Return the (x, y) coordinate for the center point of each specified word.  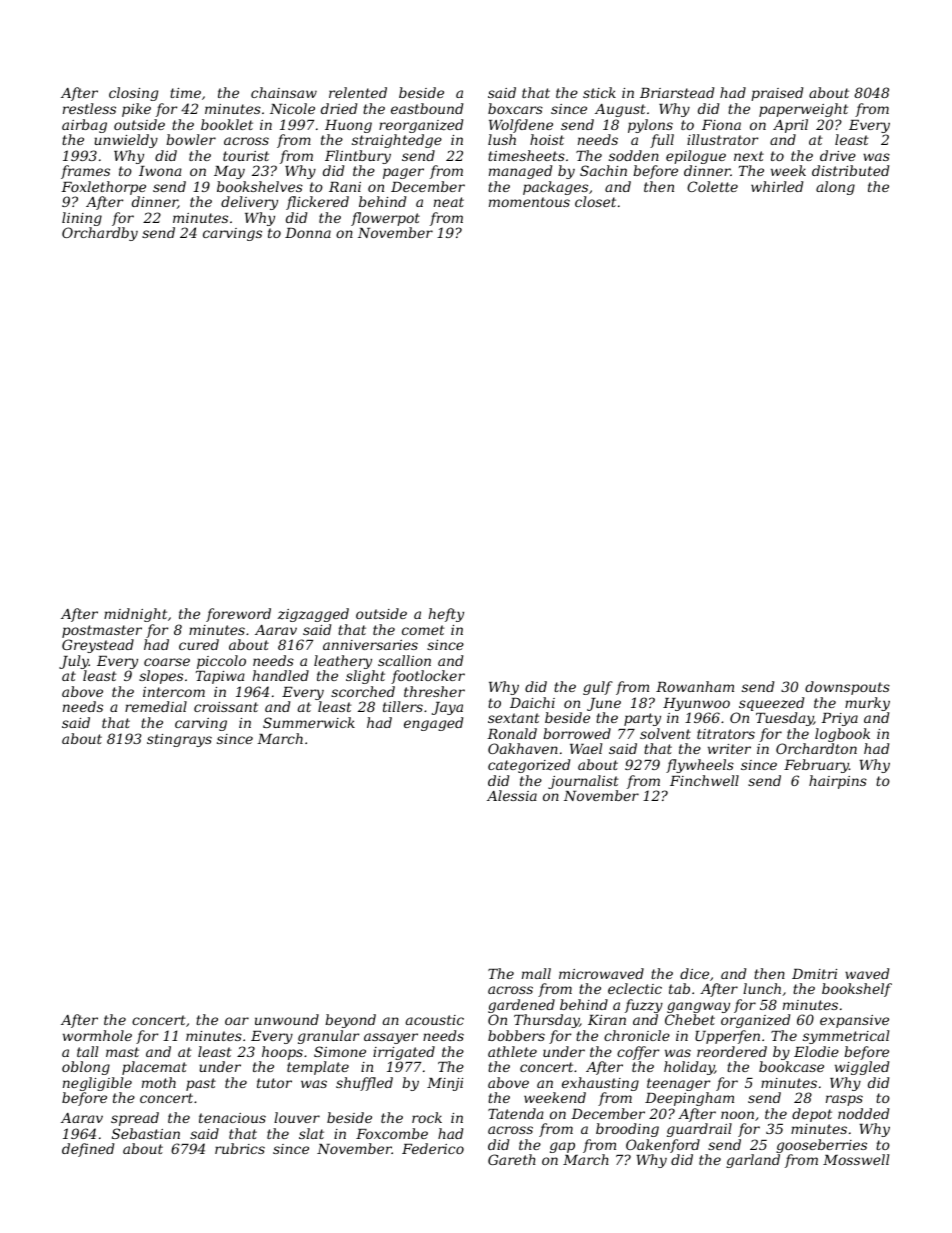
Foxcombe (392, 1133)
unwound (287, 1019)
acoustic (435, 1020)
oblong (86, 1068)
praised (777, 94)
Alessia (512, 795)
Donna (308, 233)
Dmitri (814, 974)
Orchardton (816, 748)
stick (599, 92)
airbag (84, 126)
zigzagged (313, 615)
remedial (156, 706)
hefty (446, 615)
